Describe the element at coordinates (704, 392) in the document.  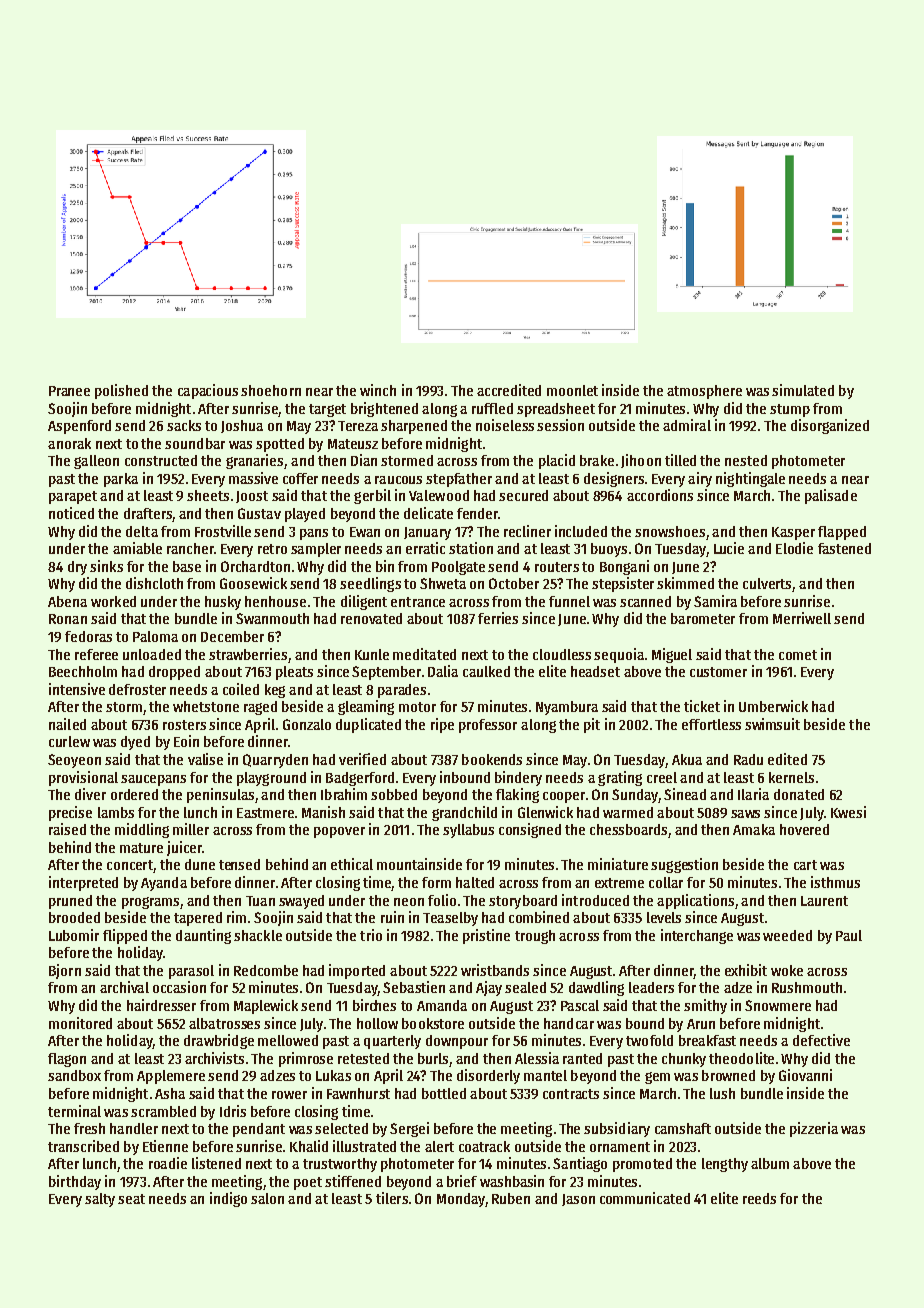
I see `atmosphere` at that location.
